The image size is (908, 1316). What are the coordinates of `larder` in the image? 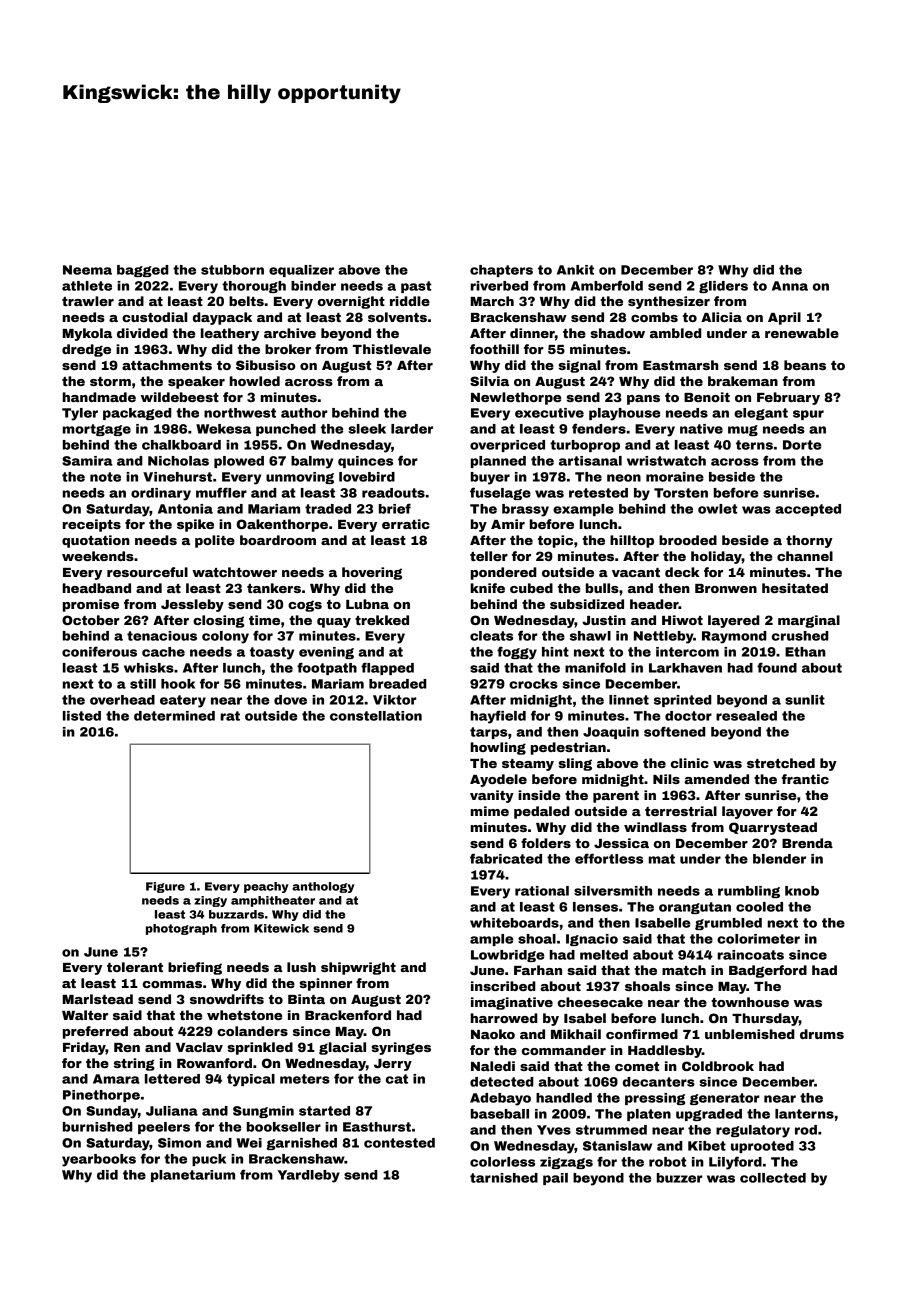 It's located at (412, 429).
